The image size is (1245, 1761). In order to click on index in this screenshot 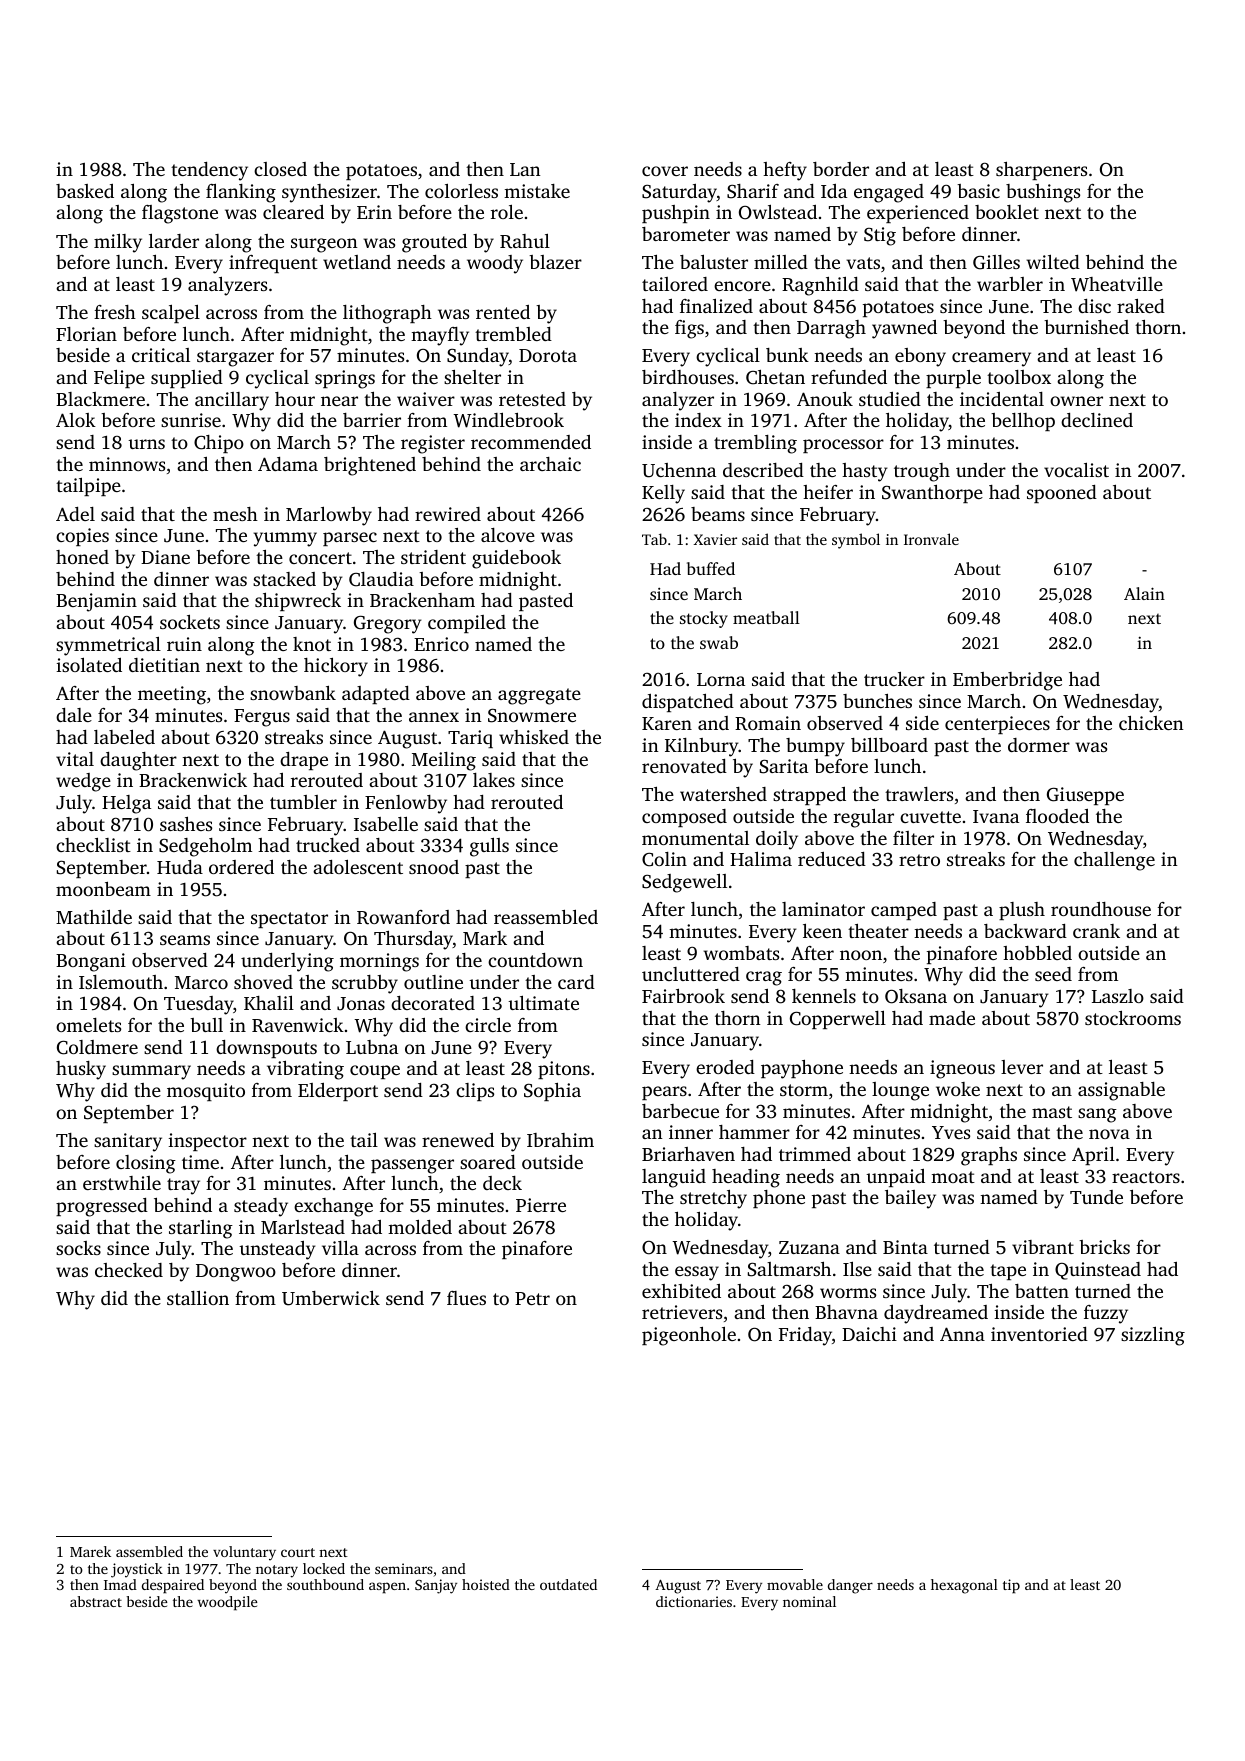, I will do `click(698, 420)`.
